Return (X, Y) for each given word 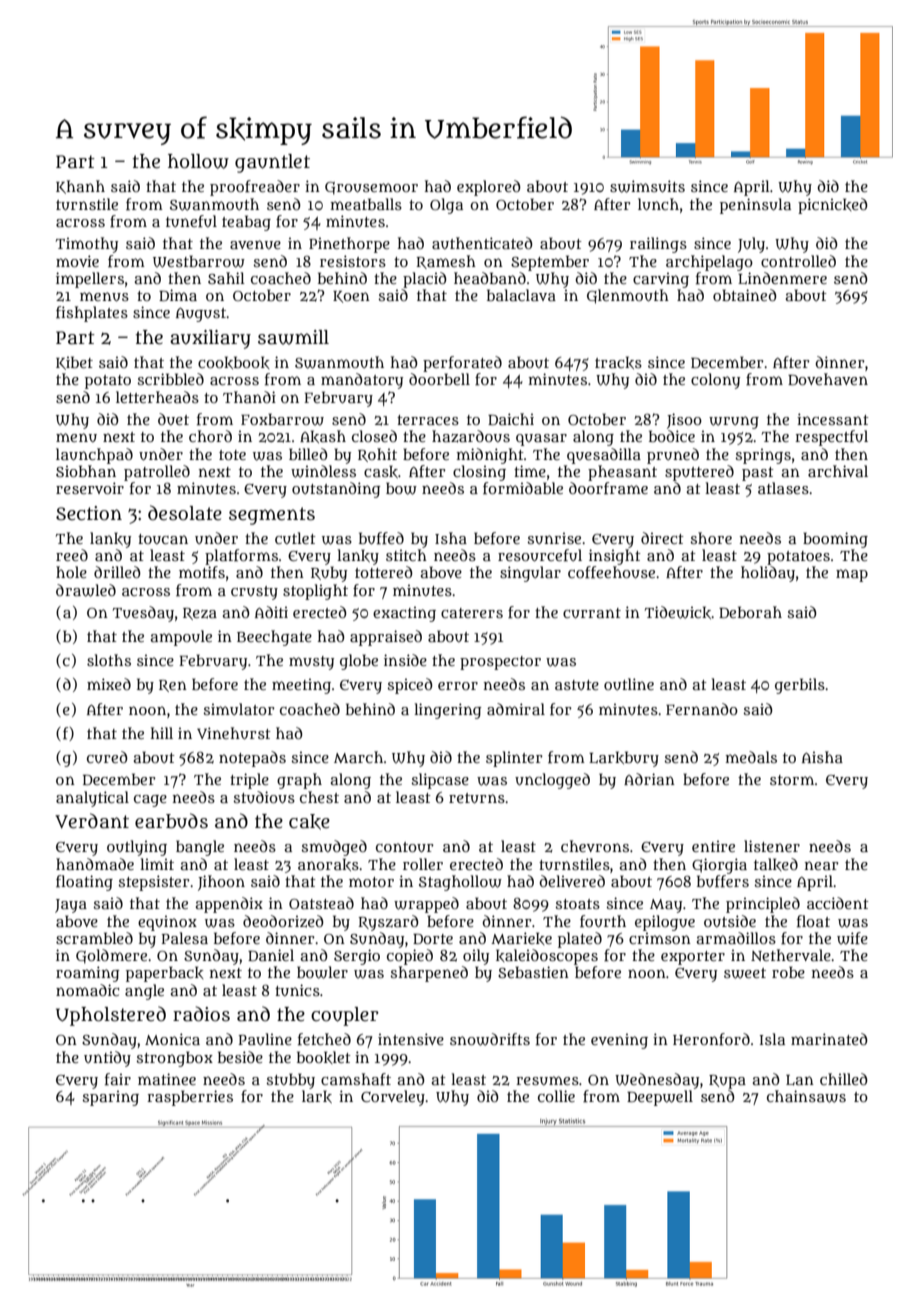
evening (619, 1041)
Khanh (80, 187)
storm (792, 780)
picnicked (833, 206)
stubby (290, 1081)
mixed (109, 684)
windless (323, 471)
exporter (693, 958)
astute (577, 685)
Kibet (74, 363)
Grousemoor (371, 188)
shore (711, 538)
